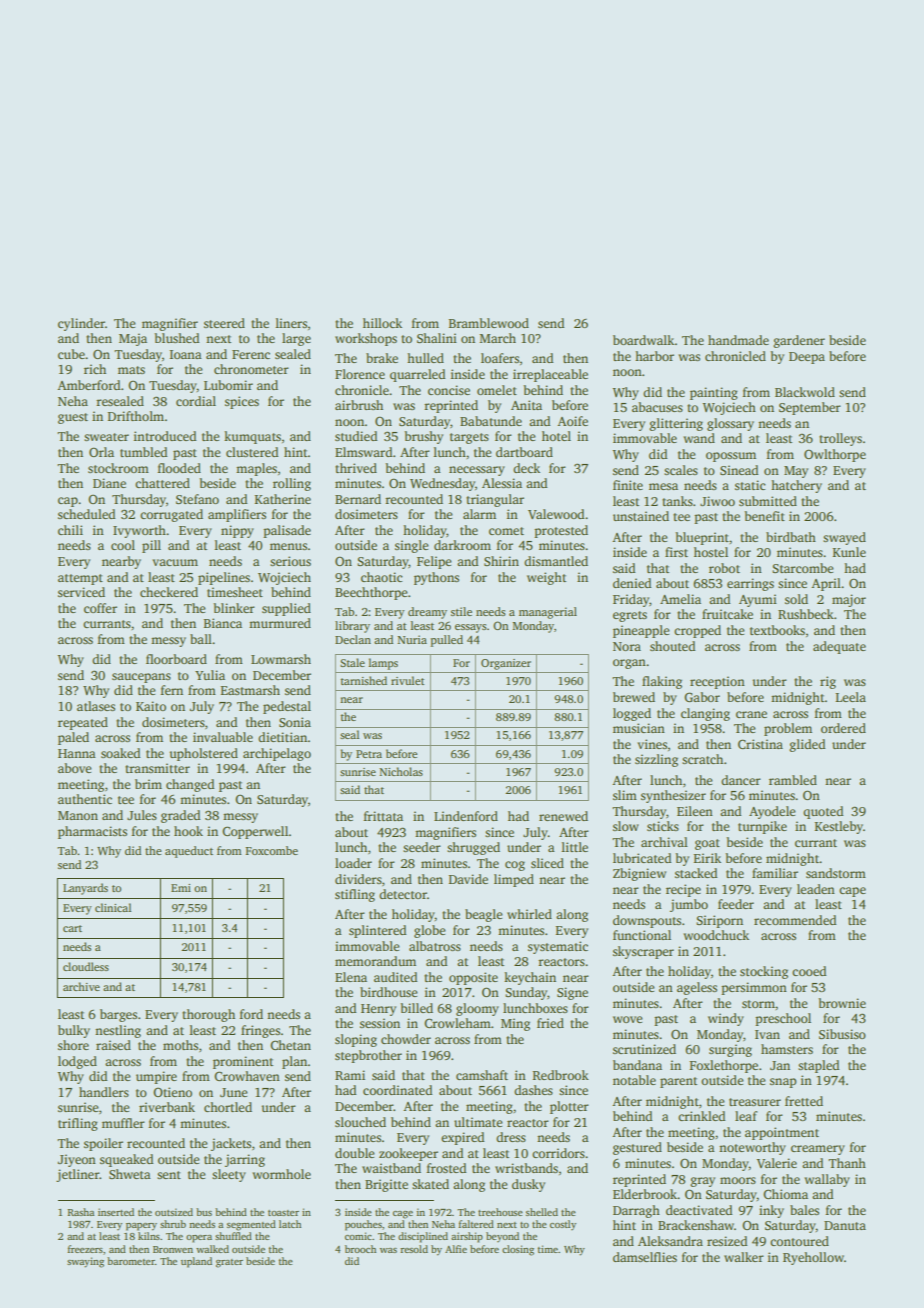  I want to click on brooch, so click(360, 1249).
